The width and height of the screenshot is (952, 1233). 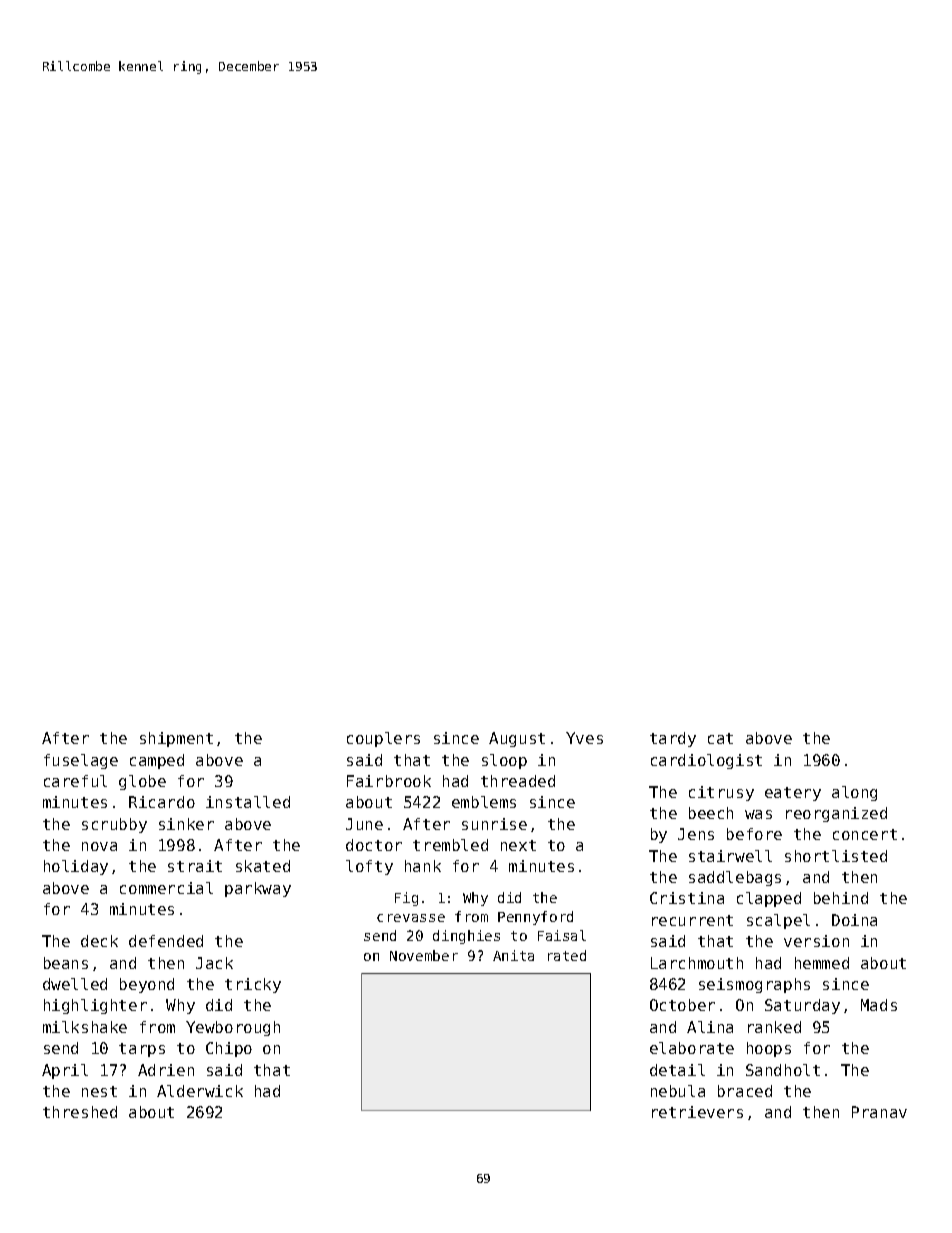 I want to click on cat, so click(x=720, y=738).
